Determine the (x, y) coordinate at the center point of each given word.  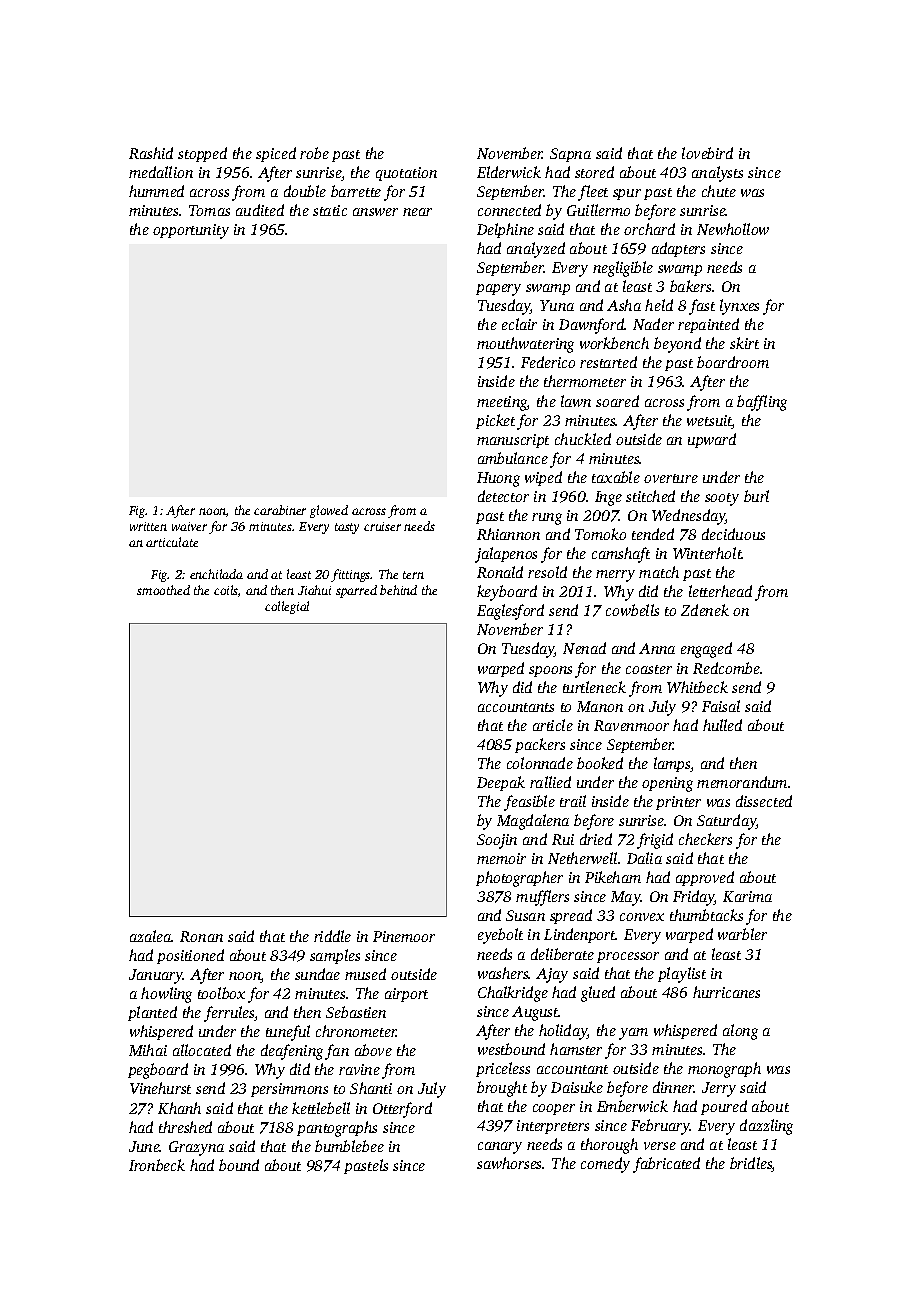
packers (540, 745)
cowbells (632, 610)
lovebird (707, 153)
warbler (742, 934)
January (156, 976)
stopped (202, 154)
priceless (503, 1069)
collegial (287, 607)
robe (314, 153)
